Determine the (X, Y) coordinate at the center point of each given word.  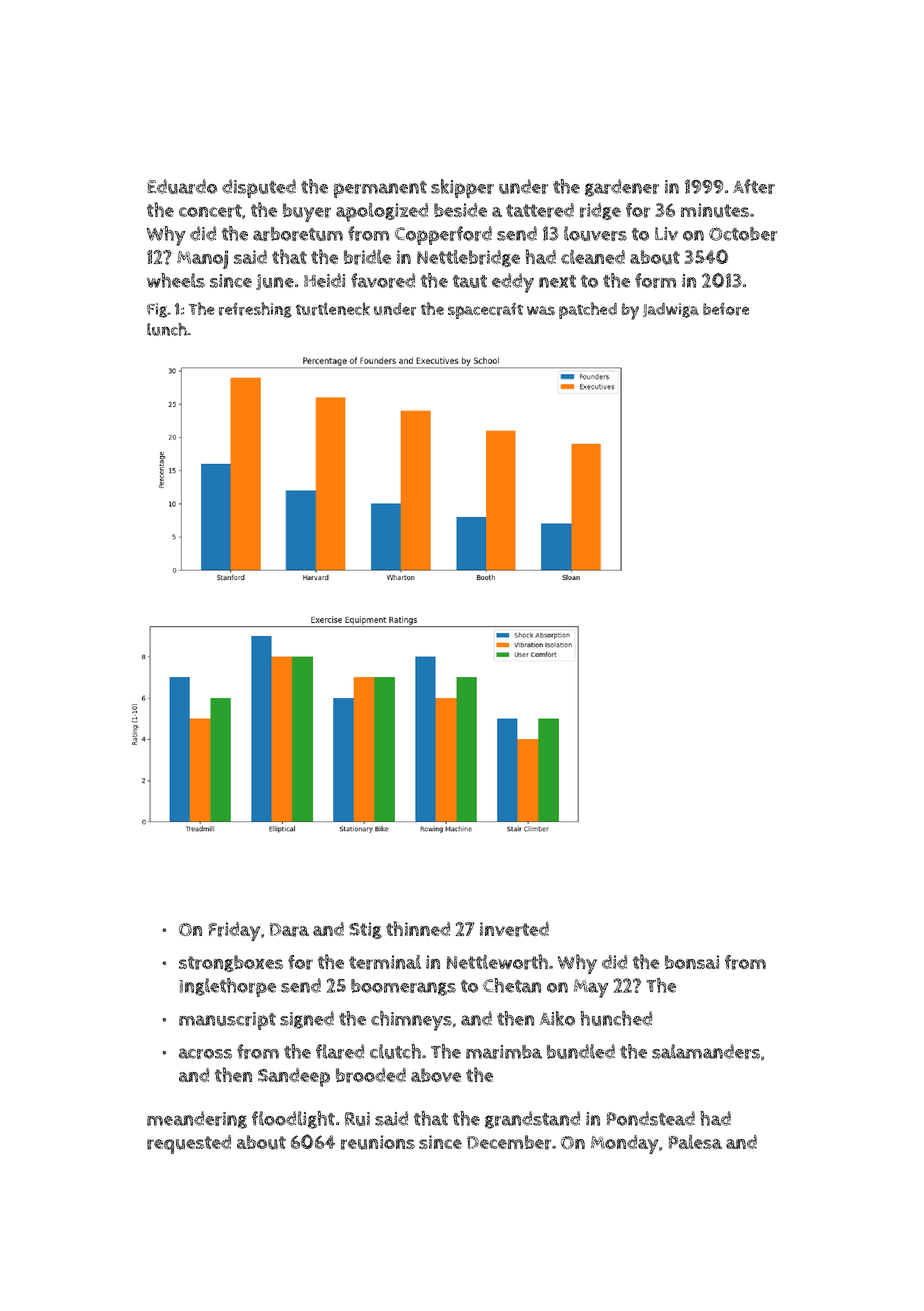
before (726, 309)
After (754, 186)
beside (460, 210)
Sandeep (294, 1077)
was (541, 310)
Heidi (324, 280)
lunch (167, 329)
